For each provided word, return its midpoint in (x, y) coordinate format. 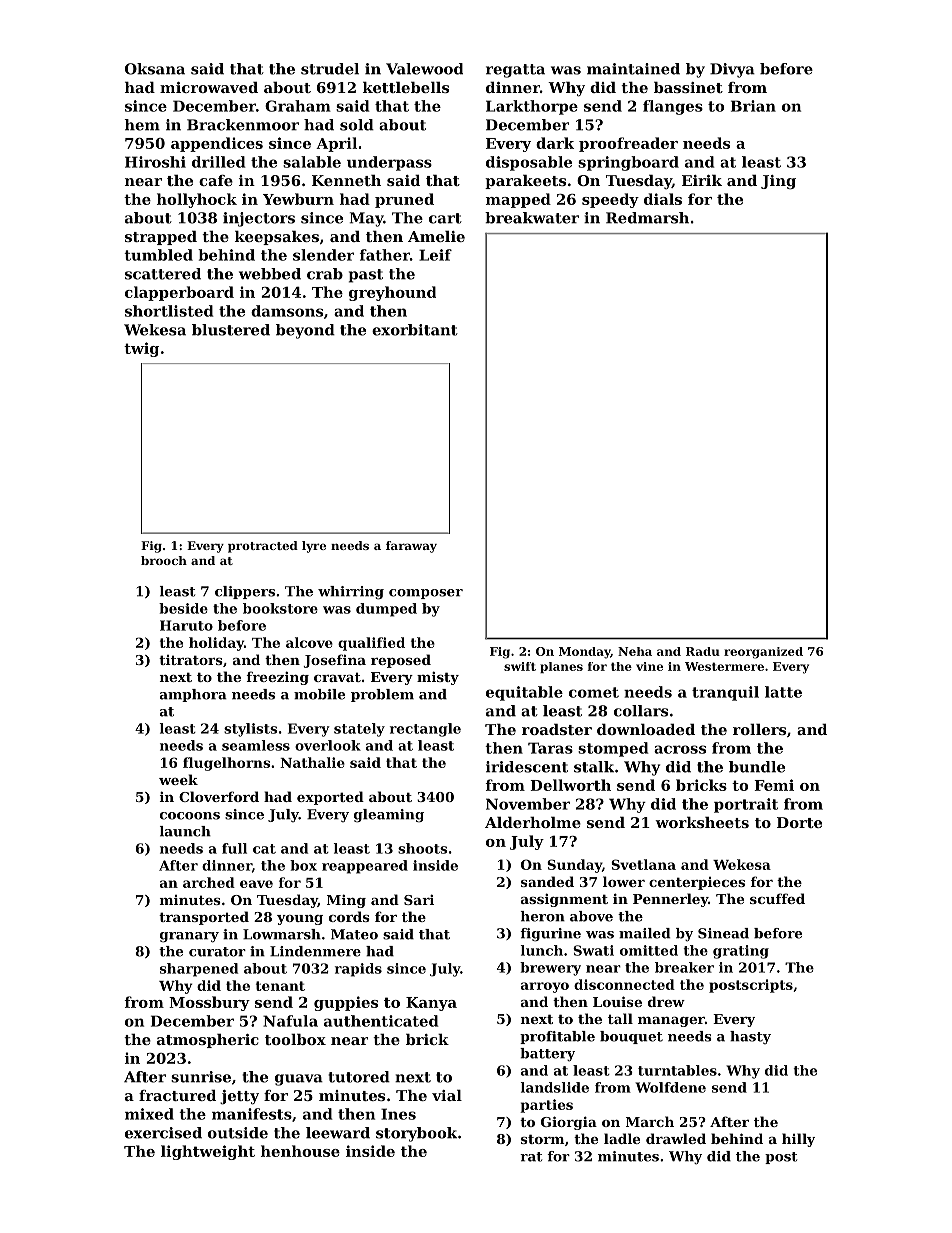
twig (141, 349)
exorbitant (415, 330)
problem (382, 695)
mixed (149, 1114)
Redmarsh (647, 218)
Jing (778, 182)
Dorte (799, 822)
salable (312, 162)
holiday (216, 644)
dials (663, 199)
